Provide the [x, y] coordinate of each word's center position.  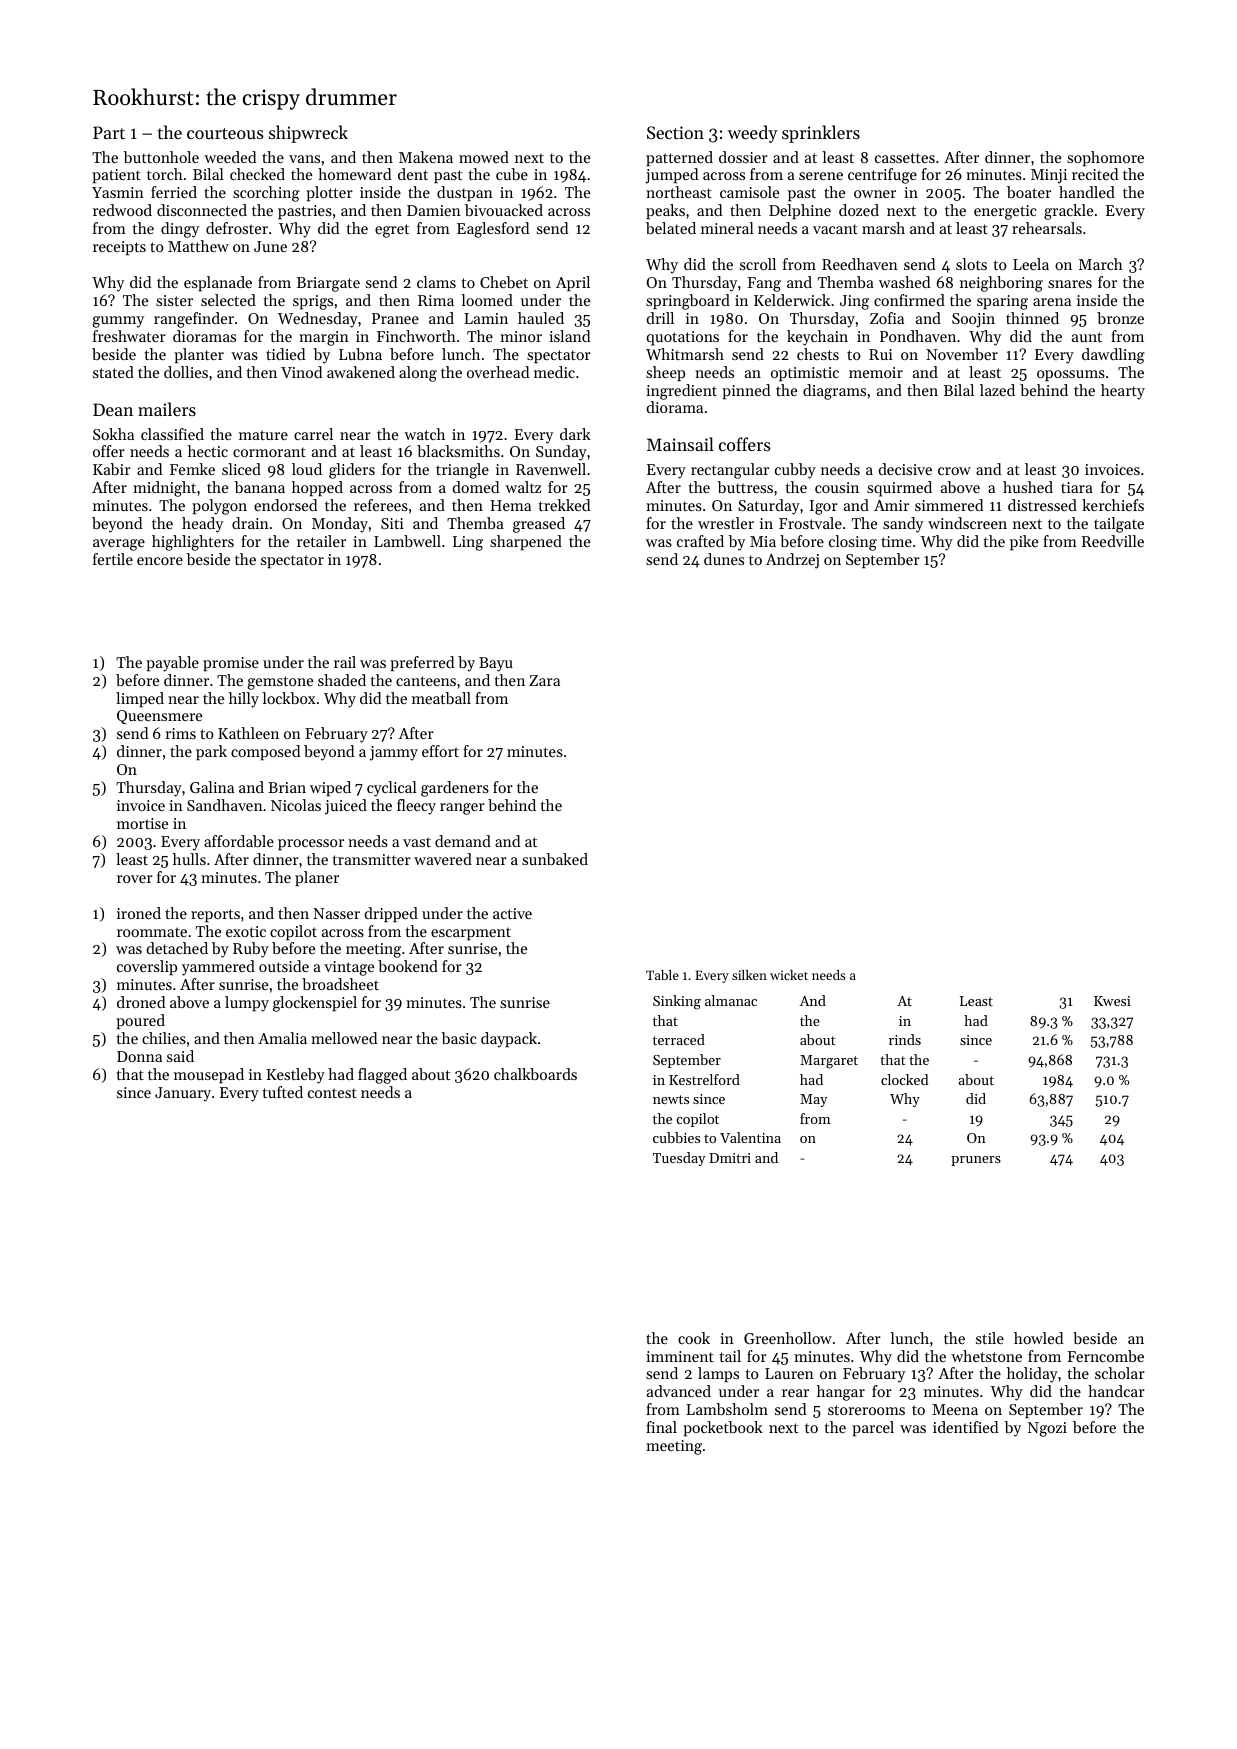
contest [332, 1093]
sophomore [1105, 158]
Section [675, 132]
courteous [225, 133]
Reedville [1113, 541]
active [512, 913]
